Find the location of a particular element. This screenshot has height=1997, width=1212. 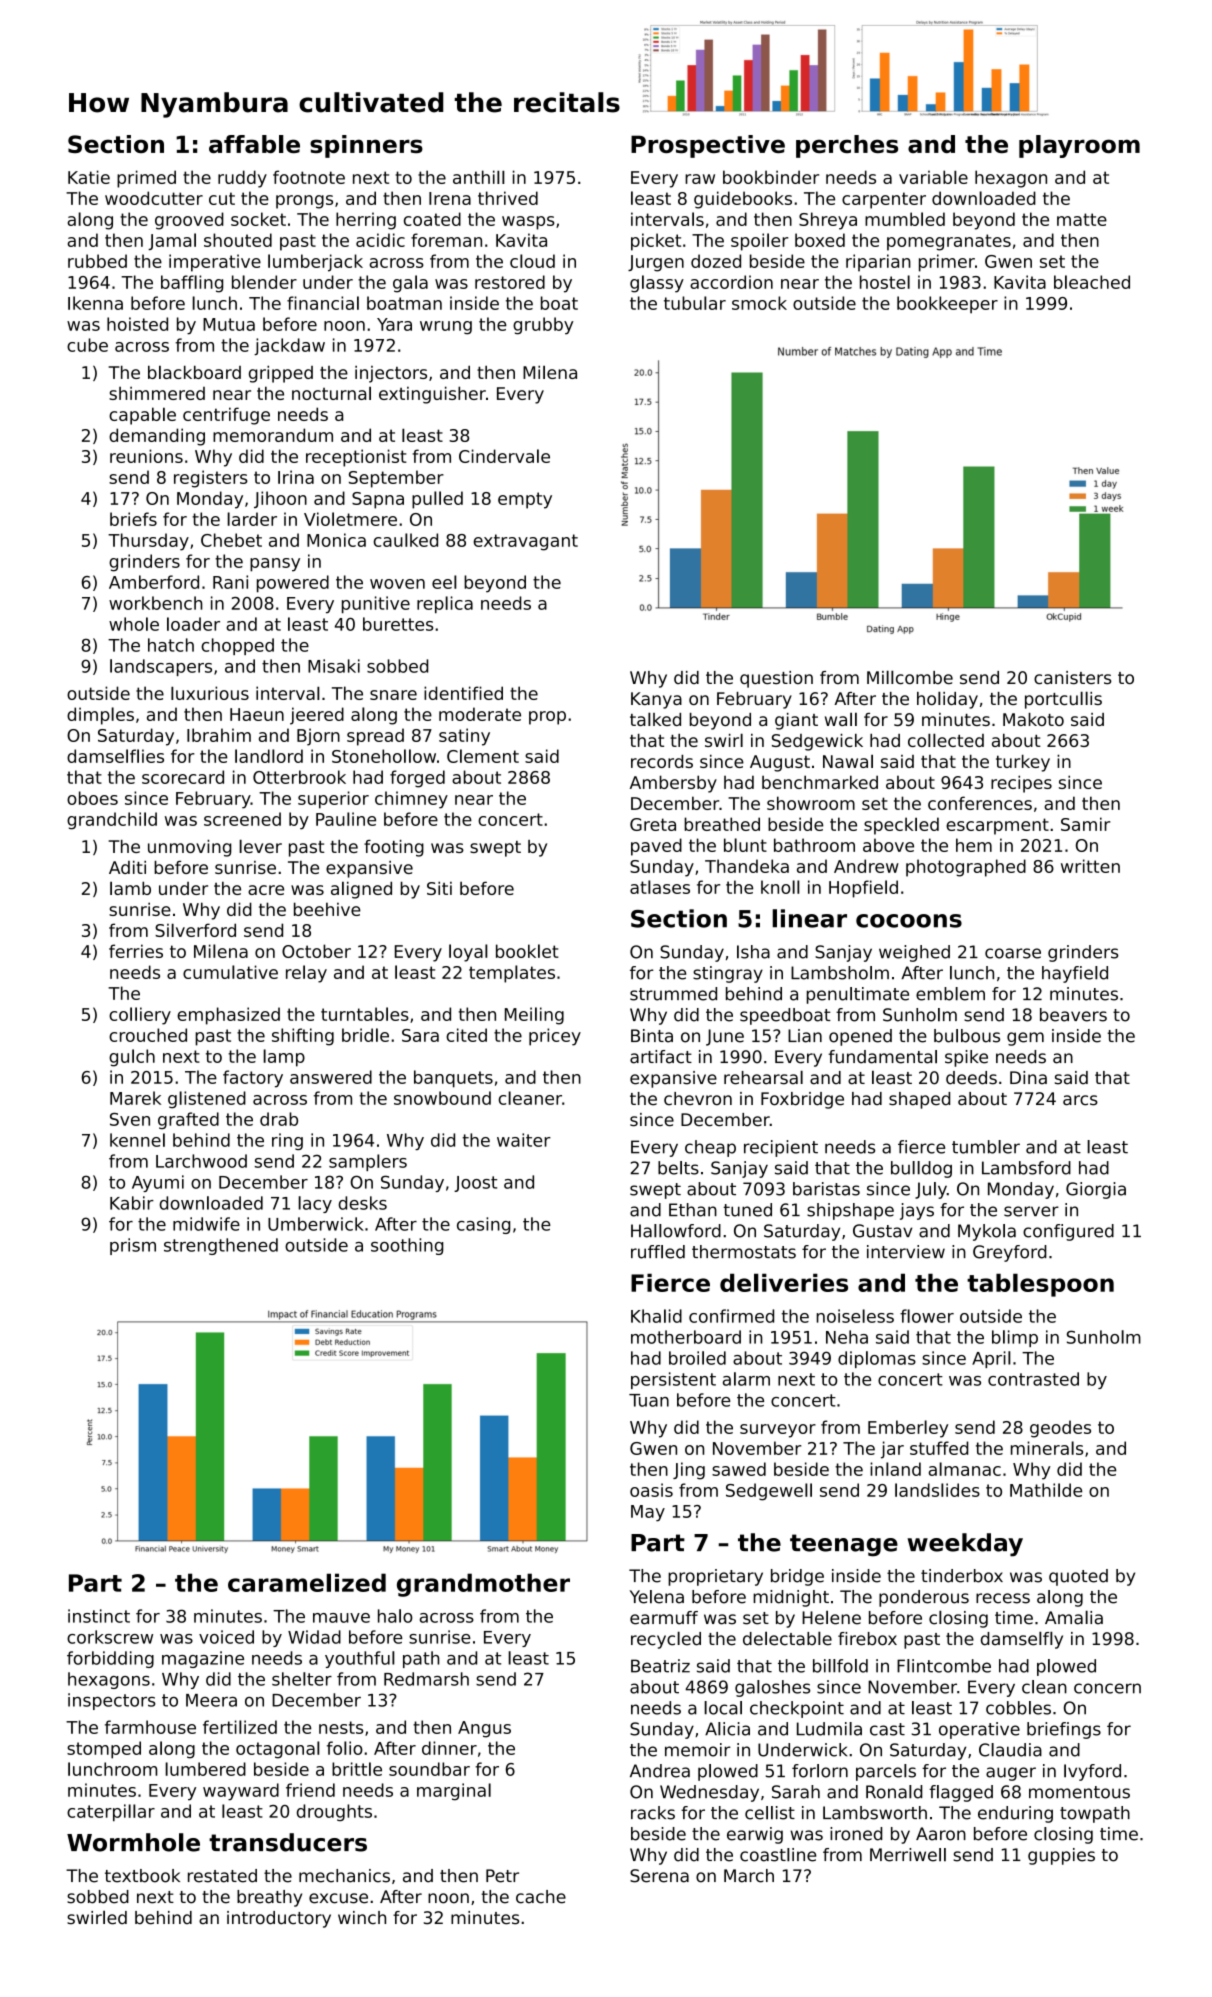

relay is located at coordinates (306, 974).
